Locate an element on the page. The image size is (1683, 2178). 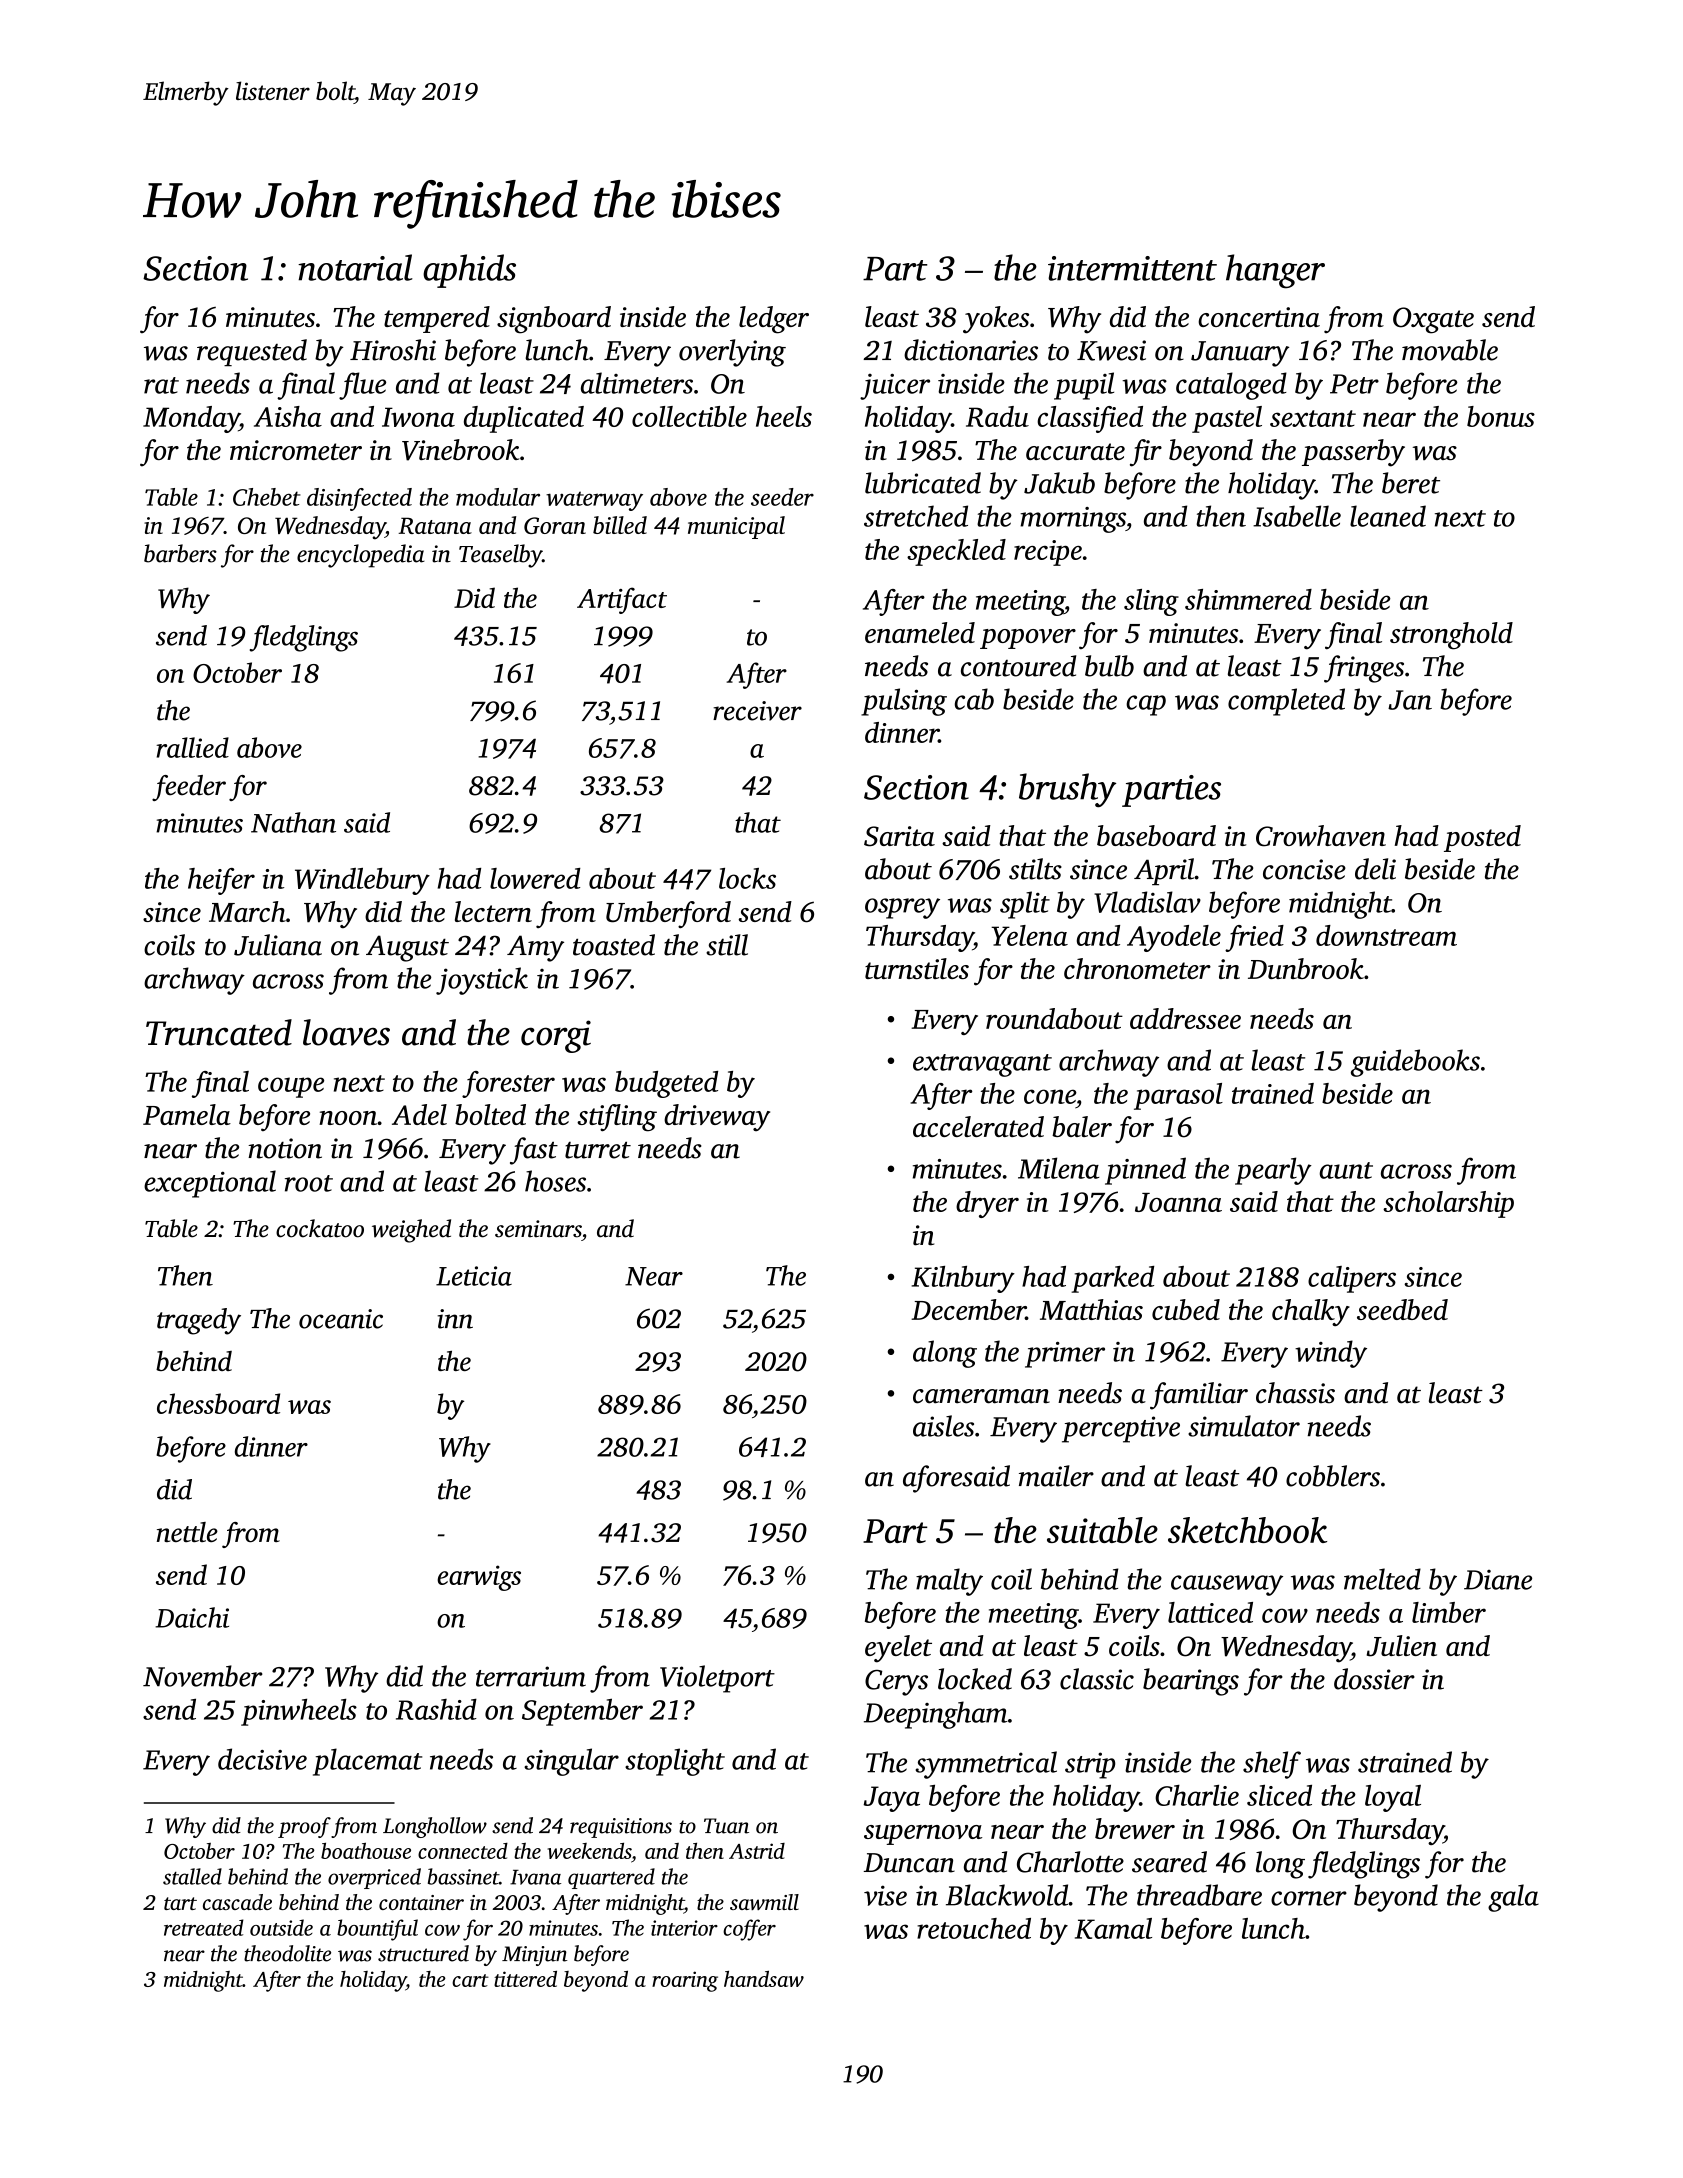
Iwona is located at coordinates (418, 417).
